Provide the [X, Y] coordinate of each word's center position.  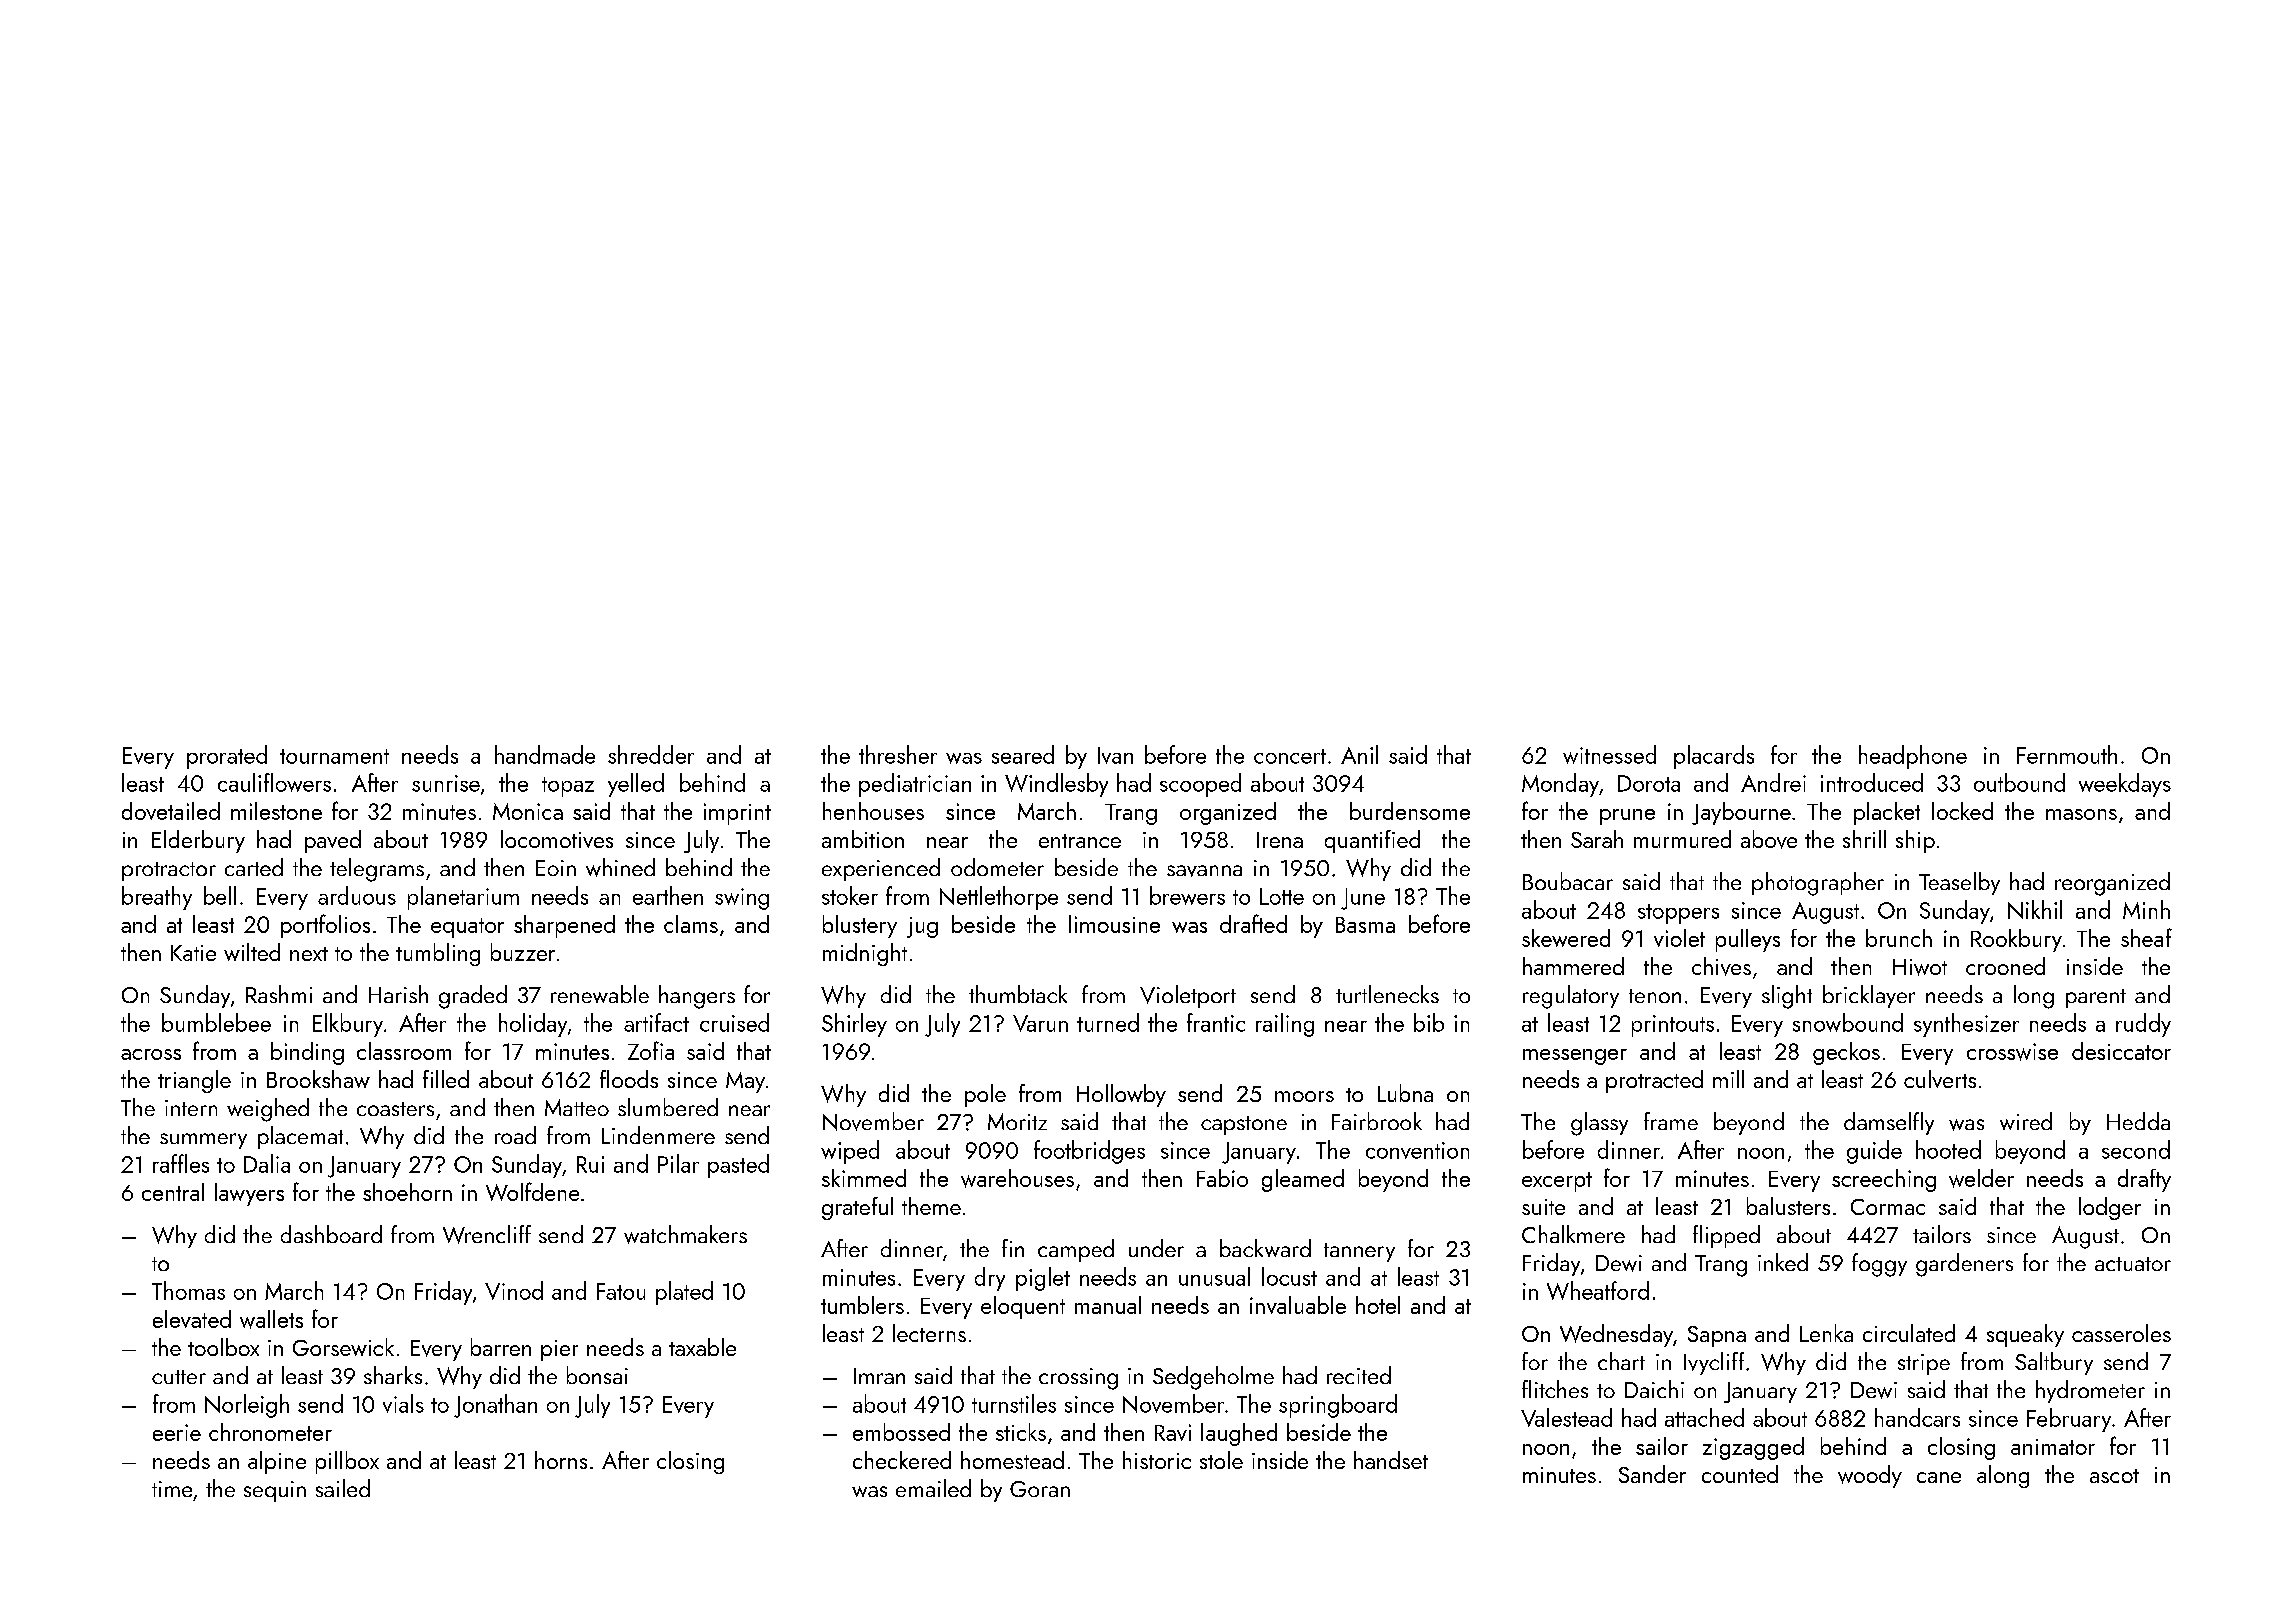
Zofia [651, 1050]
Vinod [514, 1290]
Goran [1040, 1489]
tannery [1359, 1252]
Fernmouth [2067, 754]
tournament [334, 756]
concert [1290, 756]
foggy [1879, 1265]
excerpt [1557, 1182]
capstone [1244, 1125]
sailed [343, 1488]
